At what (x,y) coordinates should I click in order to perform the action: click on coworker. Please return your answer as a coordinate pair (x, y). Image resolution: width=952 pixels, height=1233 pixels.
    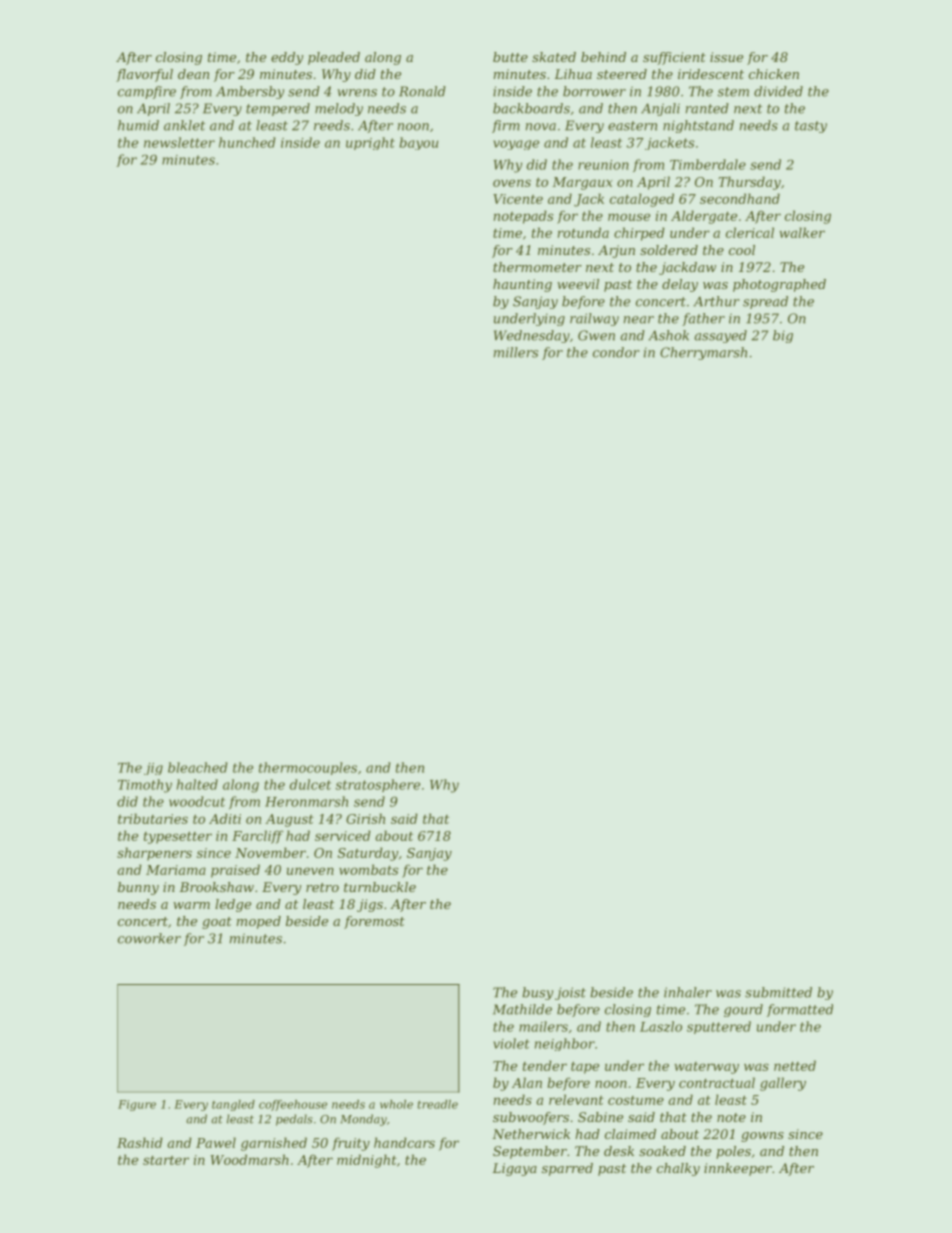
    Looking at the image, I should click on (149, 938).
